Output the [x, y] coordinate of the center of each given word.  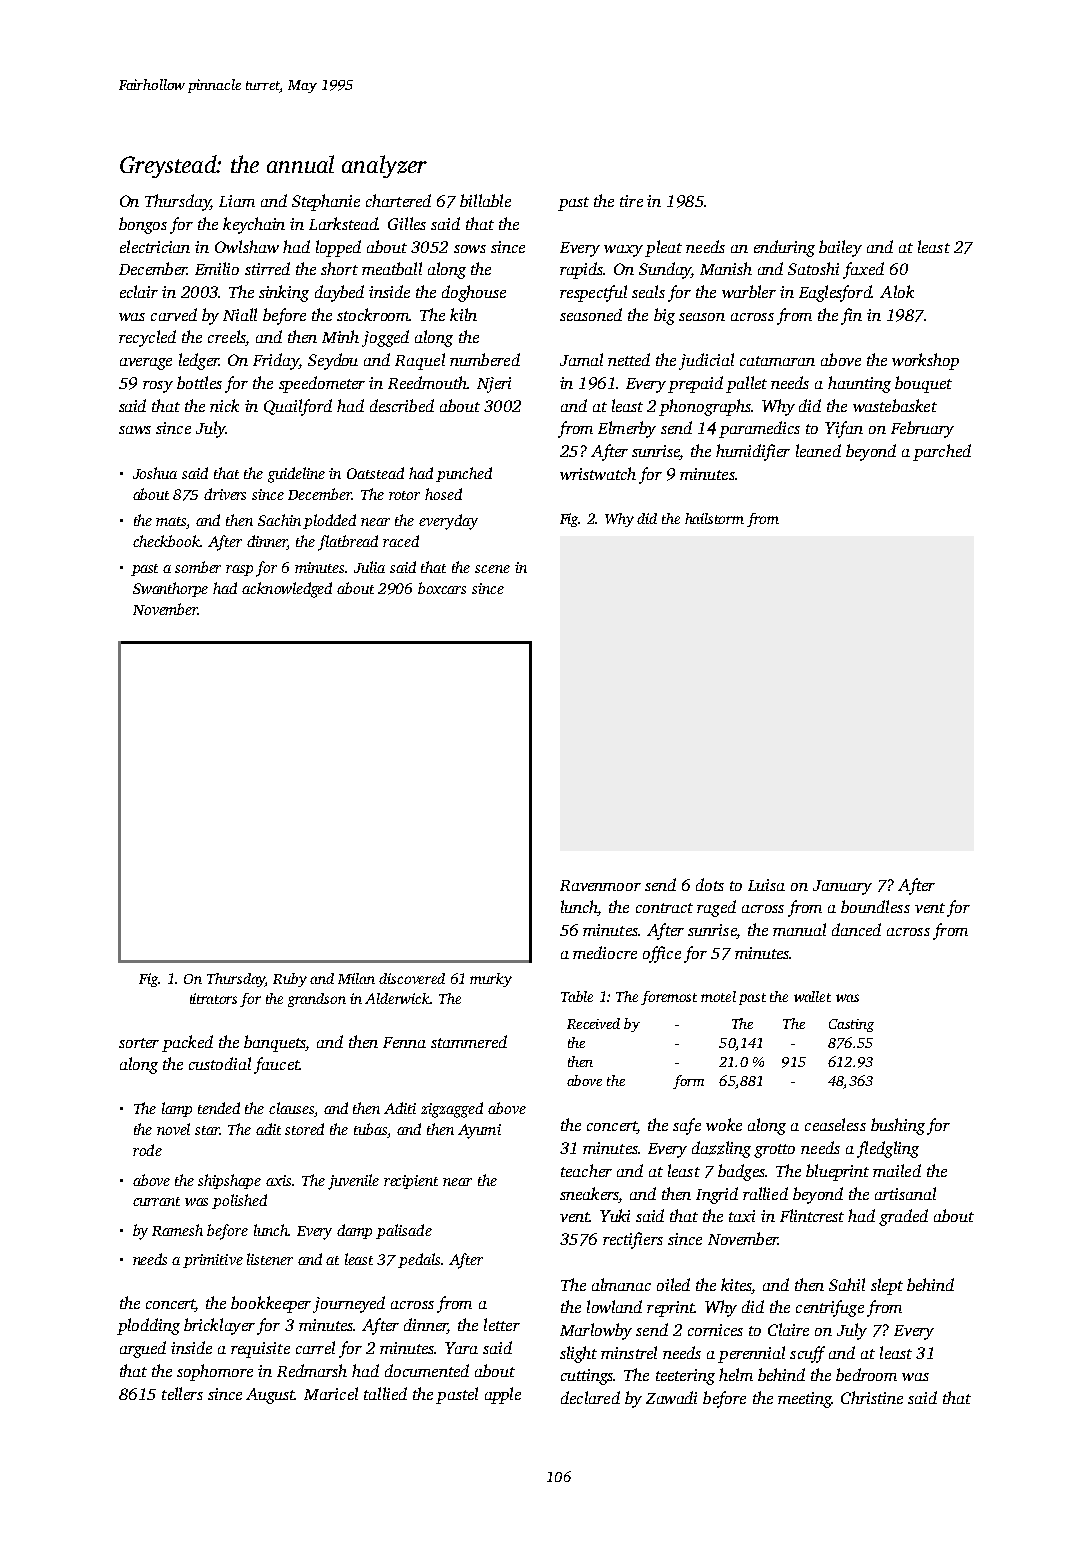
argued [143, 1349]
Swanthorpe [170, 589]
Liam [237, 201]
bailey [840, 248]
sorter [139, 1043]
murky [491, 980]
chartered [398, 200]
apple [503, 1395]
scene [492, 569]
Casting [851, 1025]
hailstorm [714, 518]
